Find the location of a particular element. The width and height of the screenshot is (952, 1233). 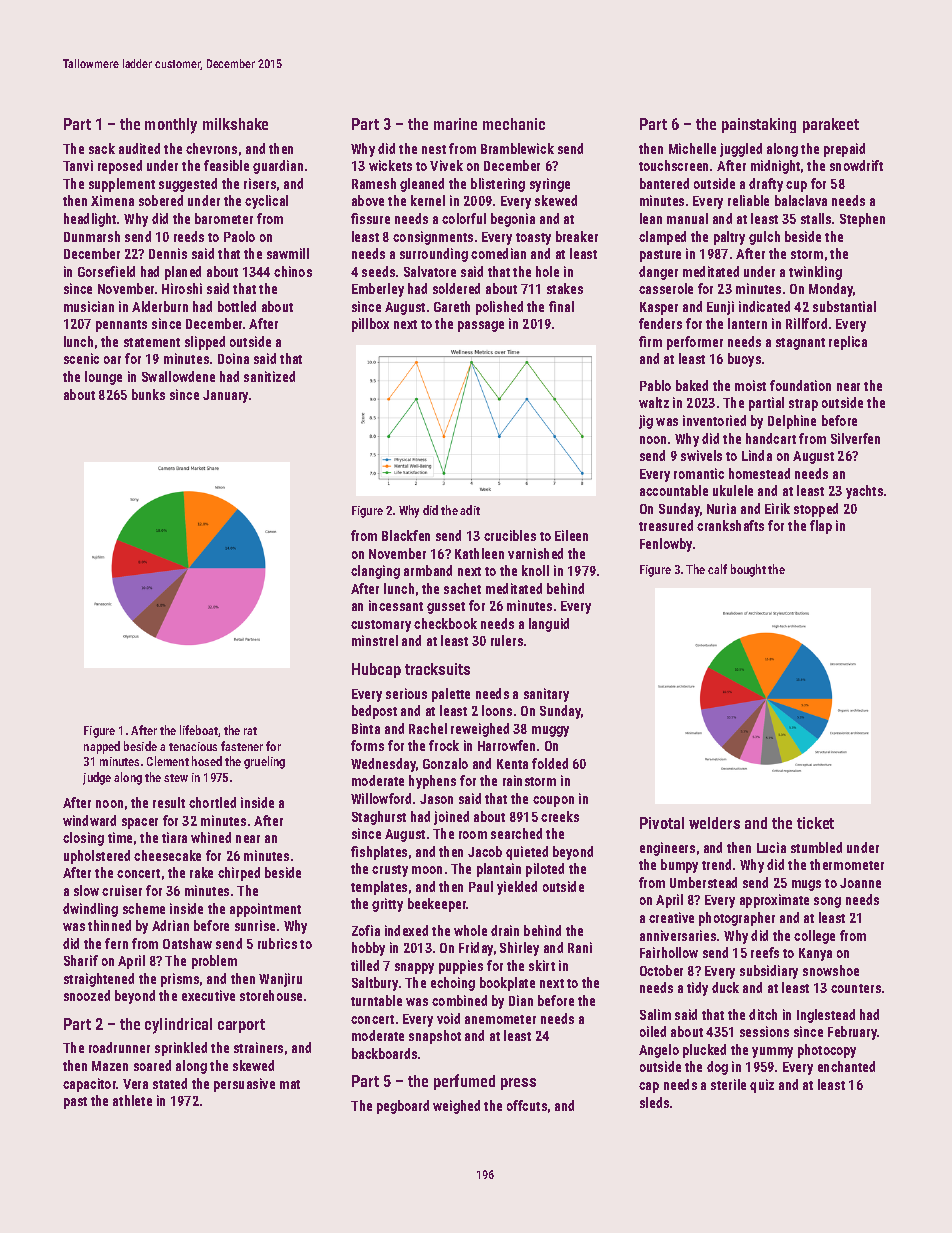

napped is located at coordinates (102, 747).
